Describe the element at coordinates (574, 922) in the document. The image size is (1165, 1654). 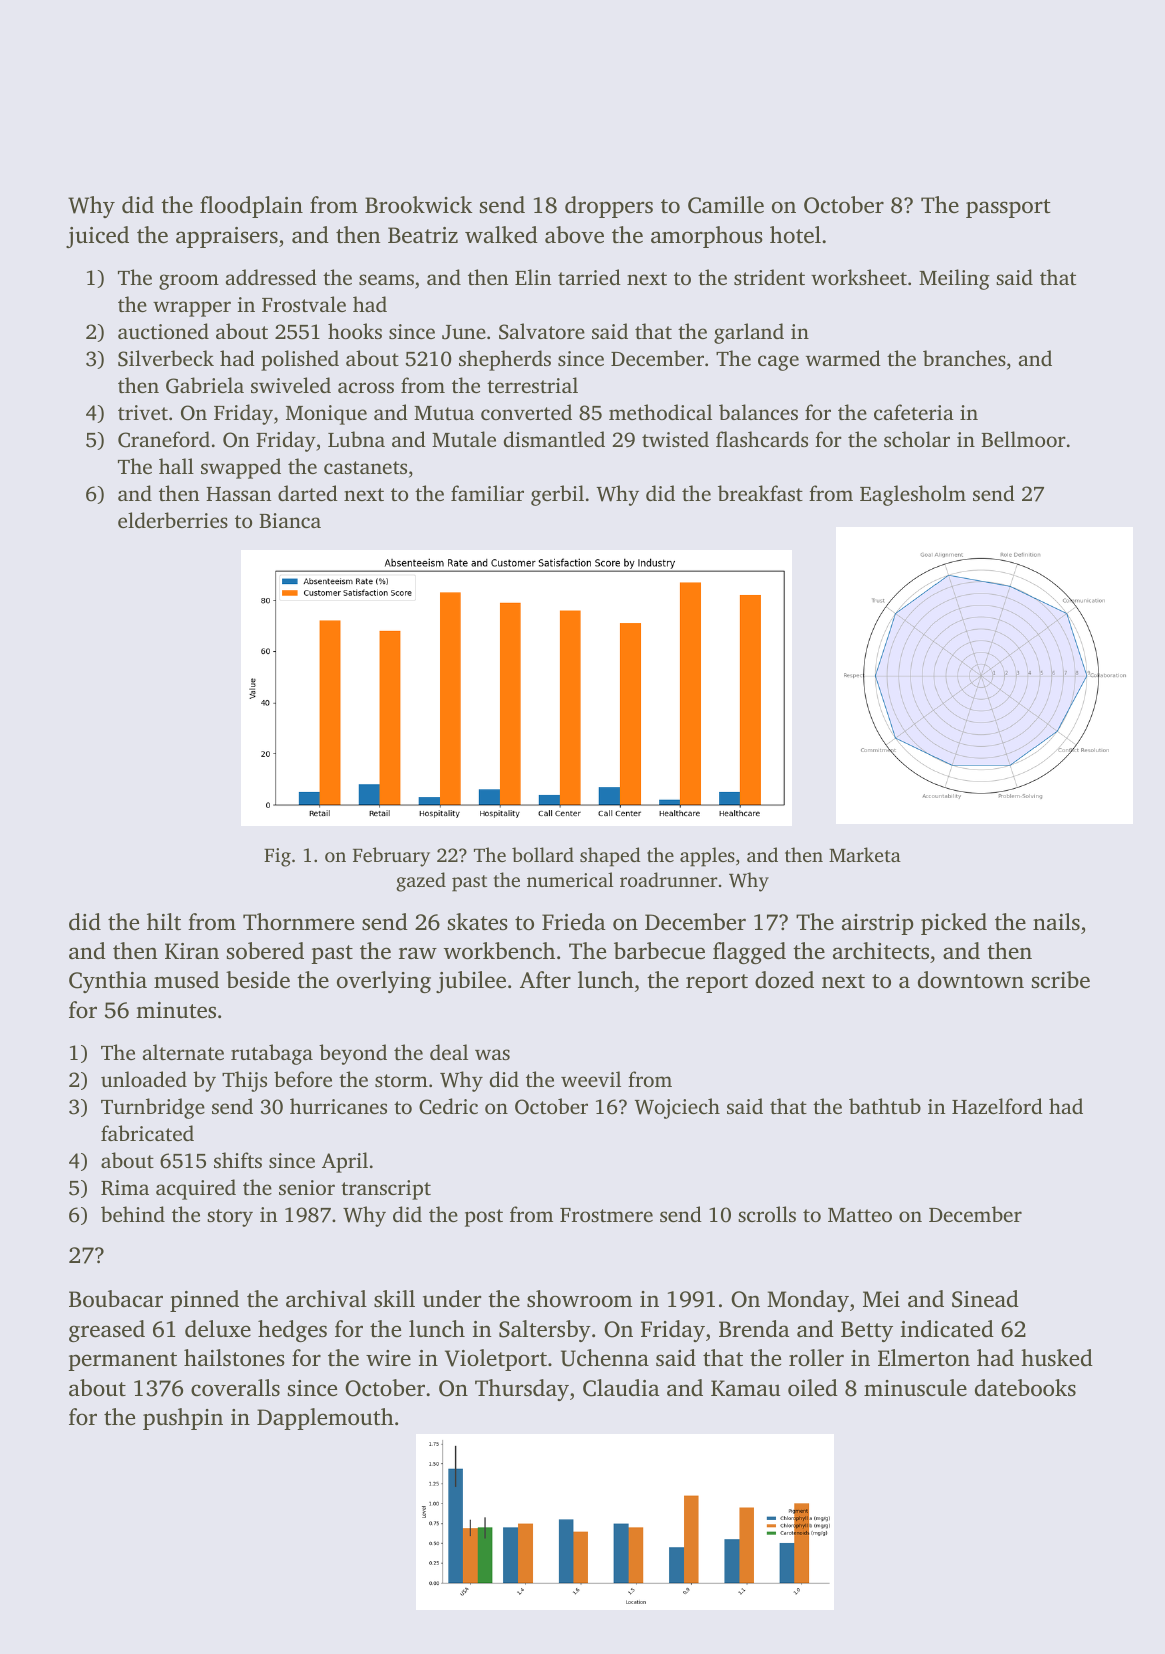
I see `Frieda` at that location.
